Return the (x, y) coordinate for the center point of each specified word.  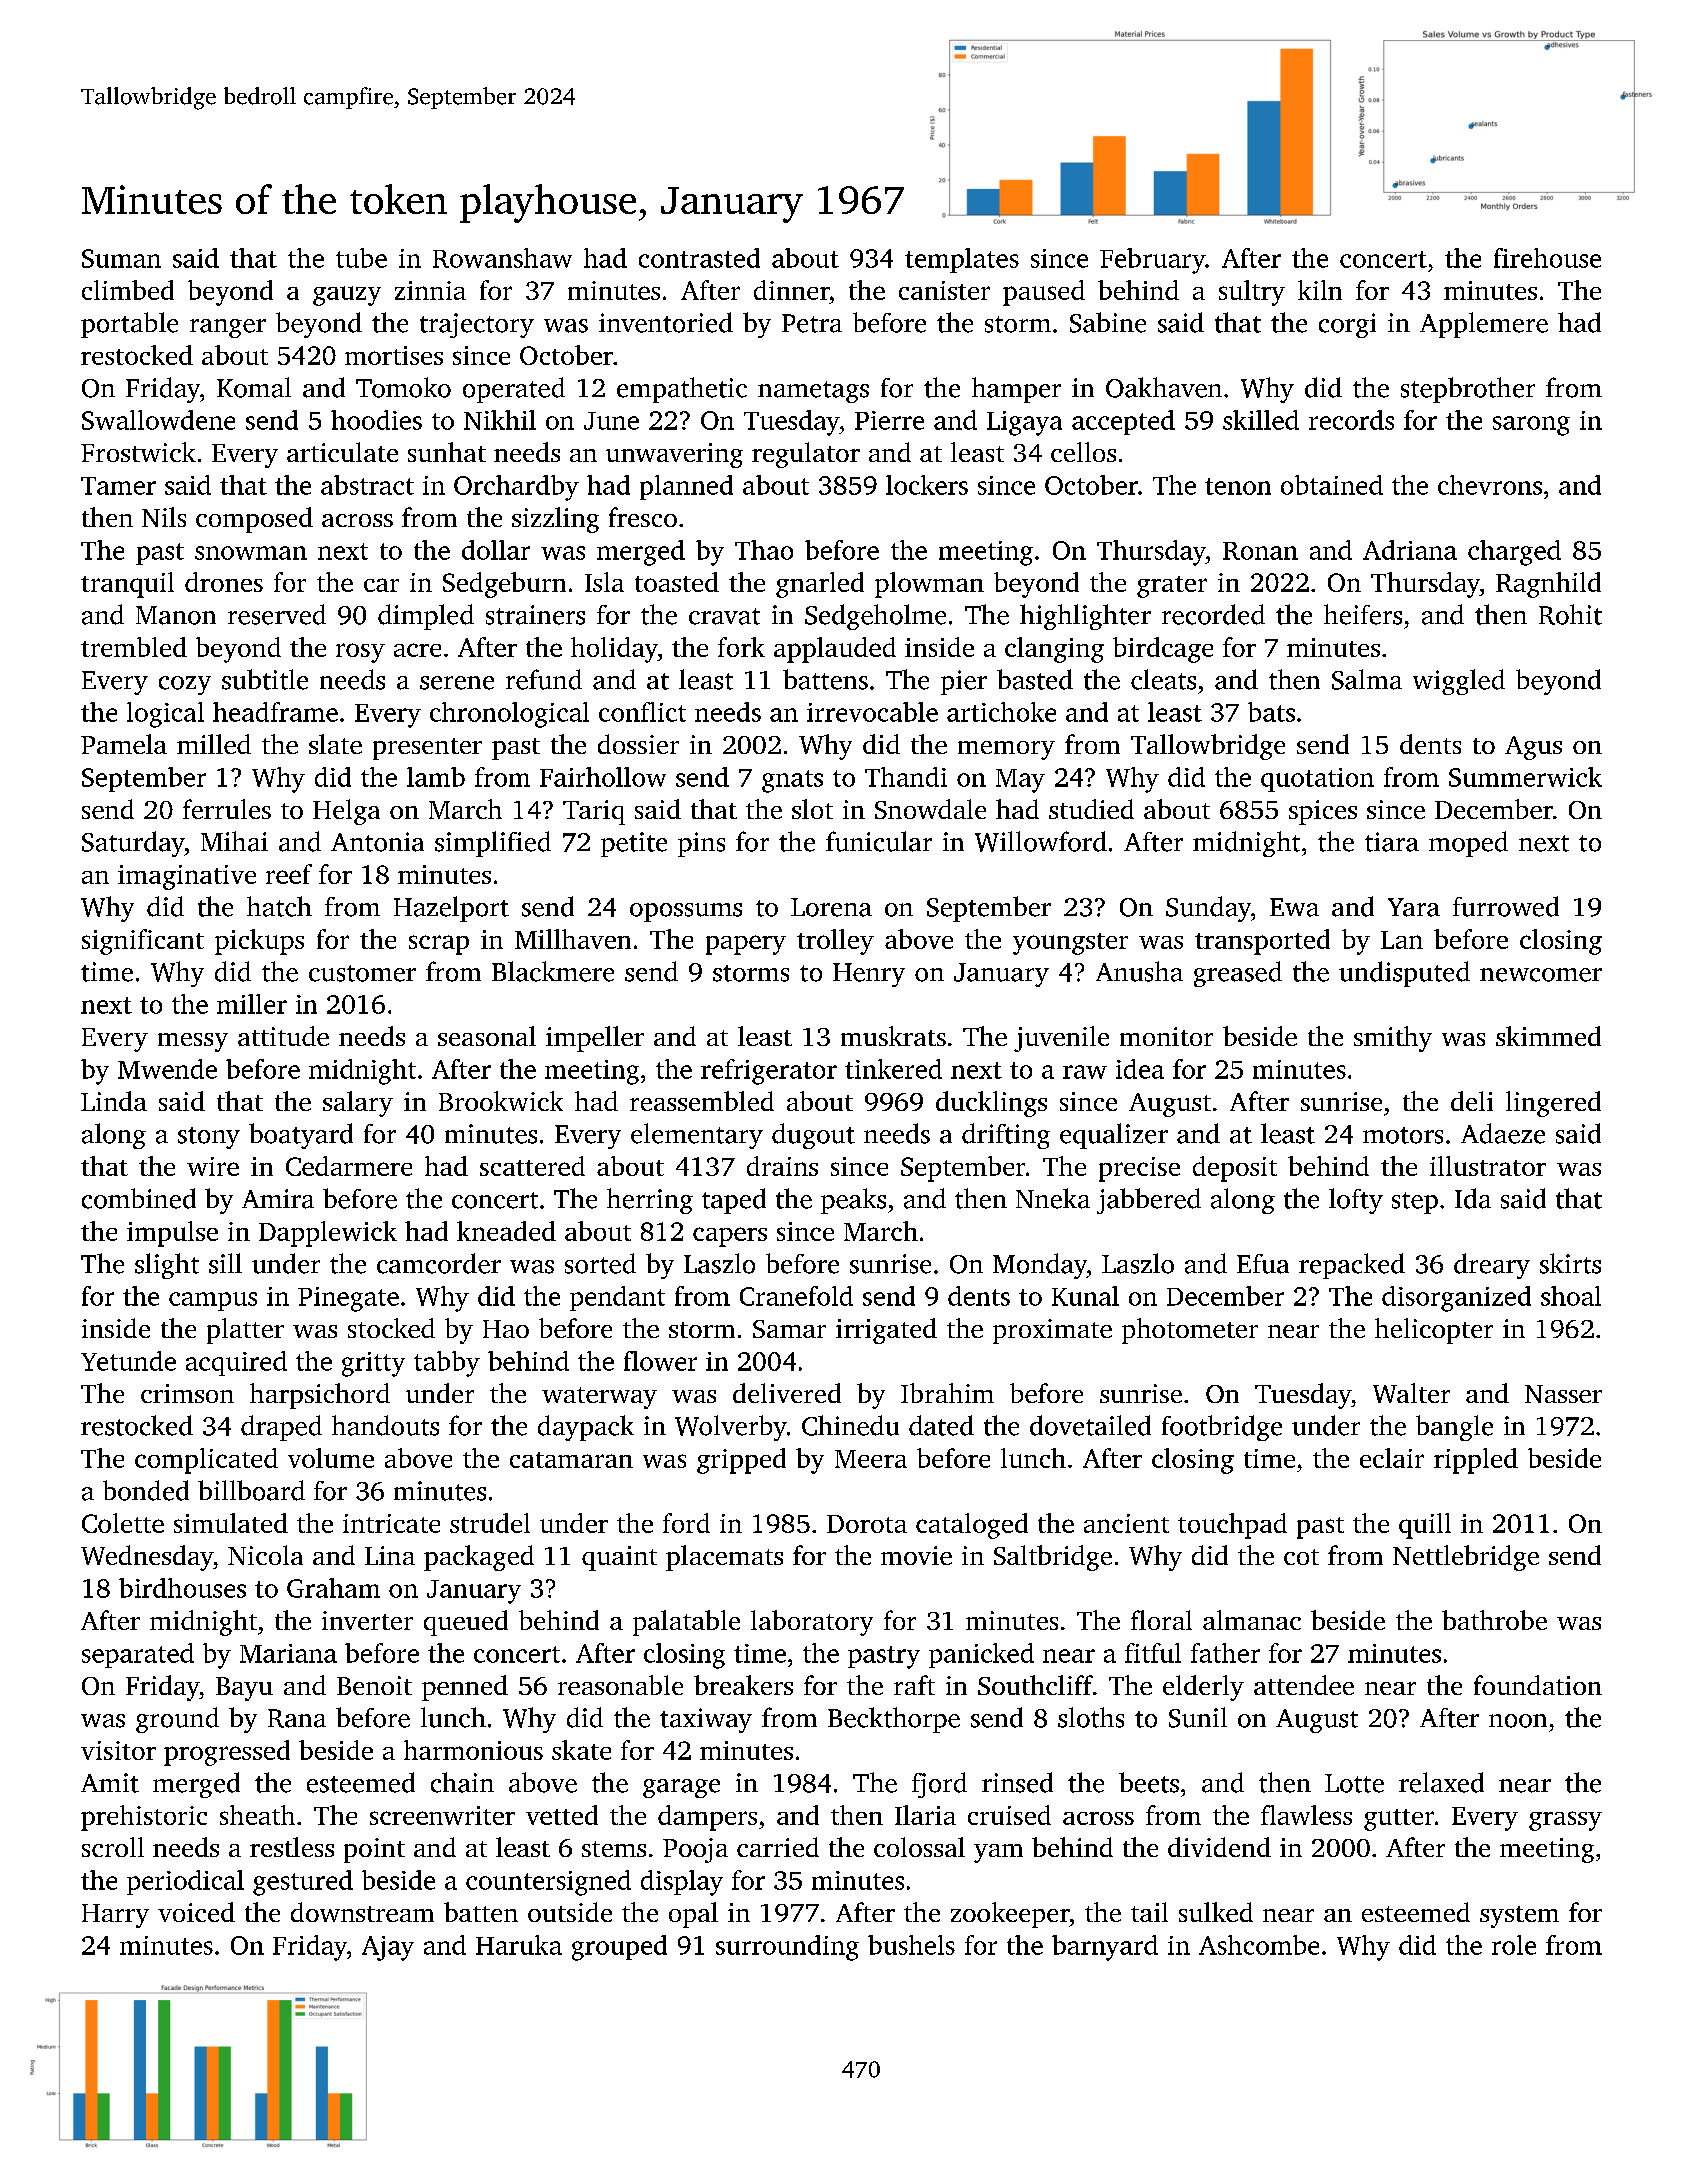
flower (660, 1361)
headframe (275, 712)
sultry (1252, 293)
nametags (813, 392)
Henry (869, 975)
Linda (114, 1101)
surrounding (787, 1948)
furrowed (1506, 906)
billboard (251, 1490)
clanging (1054, 650)
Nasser (1563, 1394)
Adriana (1410, 550)
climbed (128, 290)
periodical (185, 1882)
